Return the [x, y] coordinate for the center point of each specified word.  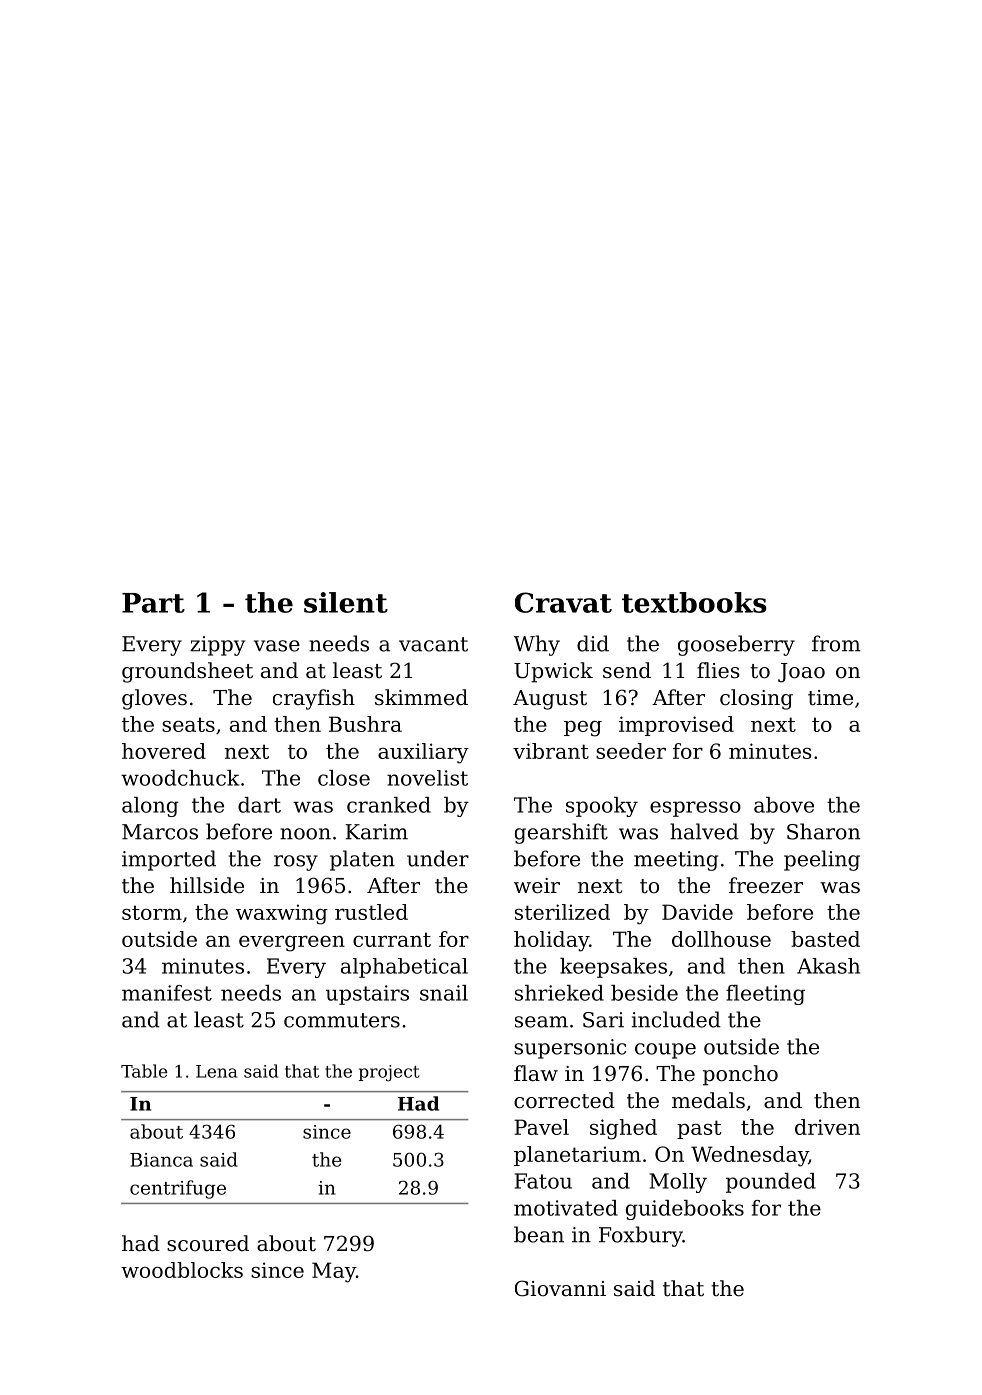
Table [144, 1071]
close [344, 778]
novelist [427, 778]
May [334, 1272]
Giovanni [560, 1288]
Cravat [563, 602]
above [784, 805]
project [389, 1073]
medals [708, 1100]
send [627, 670]
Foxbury [641, 1236]
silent [346, 602]
